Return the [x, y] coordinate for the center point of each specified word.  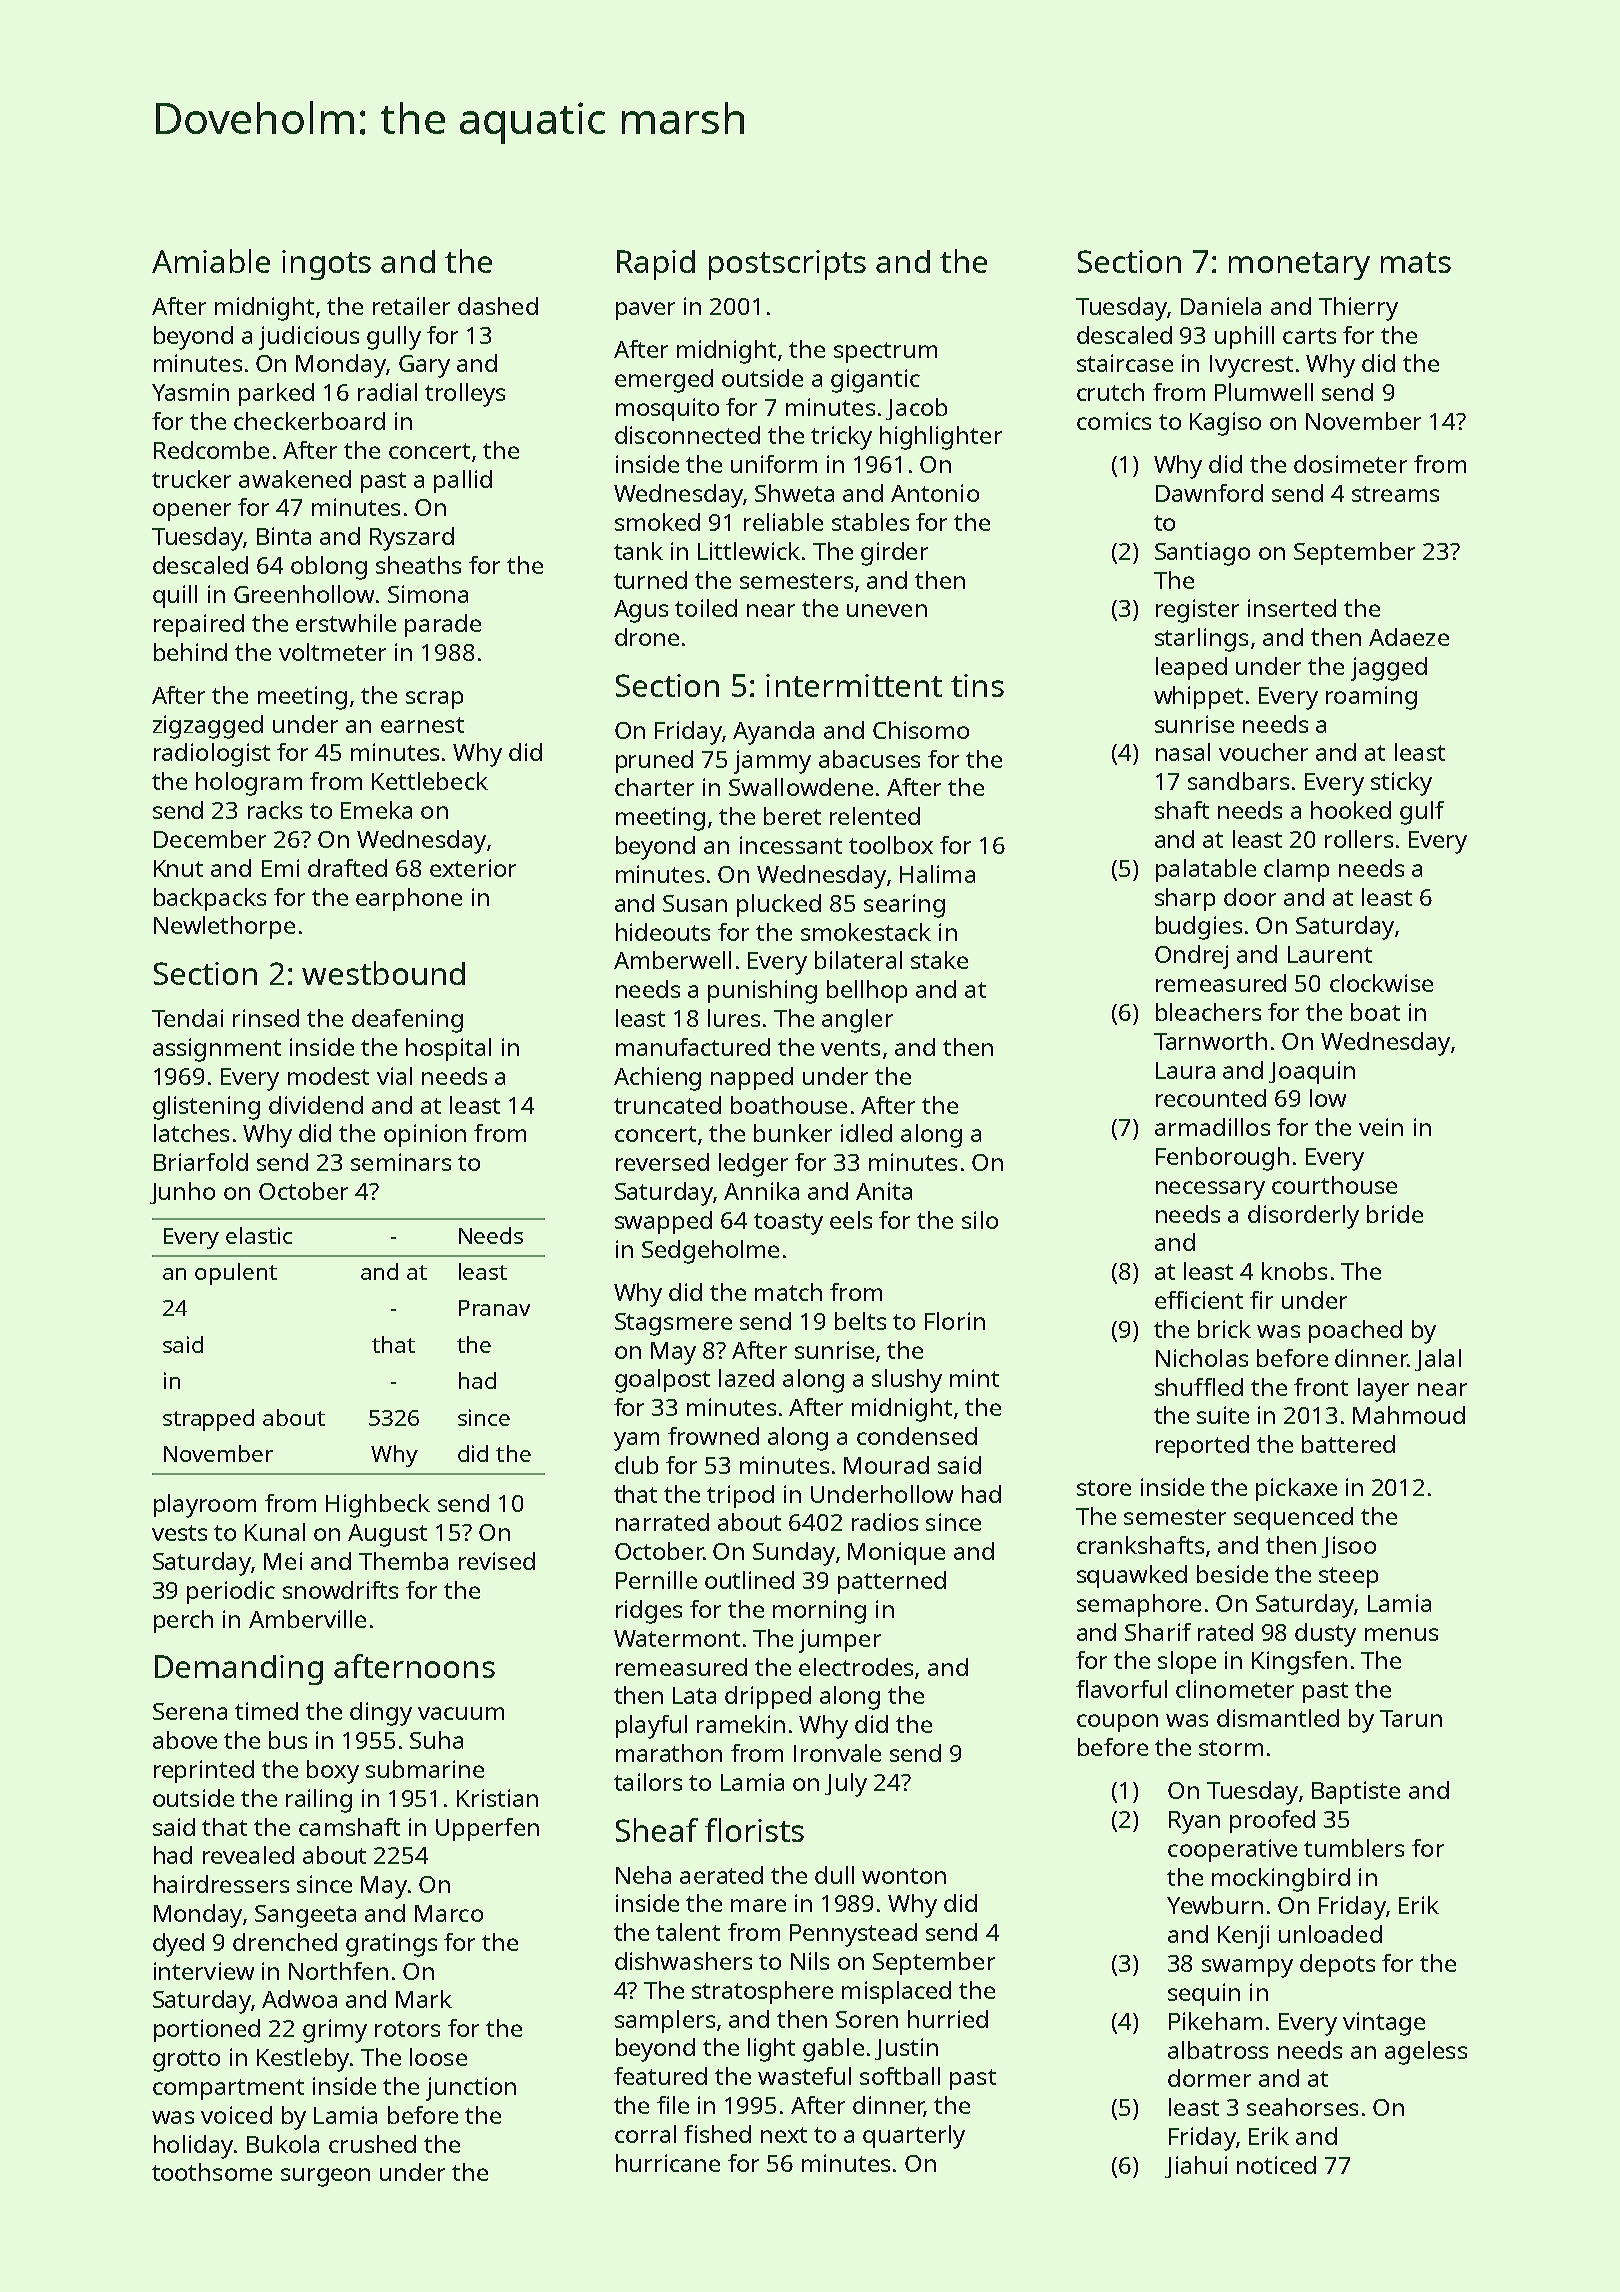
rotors [407, 2029]
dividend [316, 1105]
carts [1309, 336]
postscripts [787, 265]
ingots [326, 265]
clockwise [1381, 983]
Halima [937, 874]
